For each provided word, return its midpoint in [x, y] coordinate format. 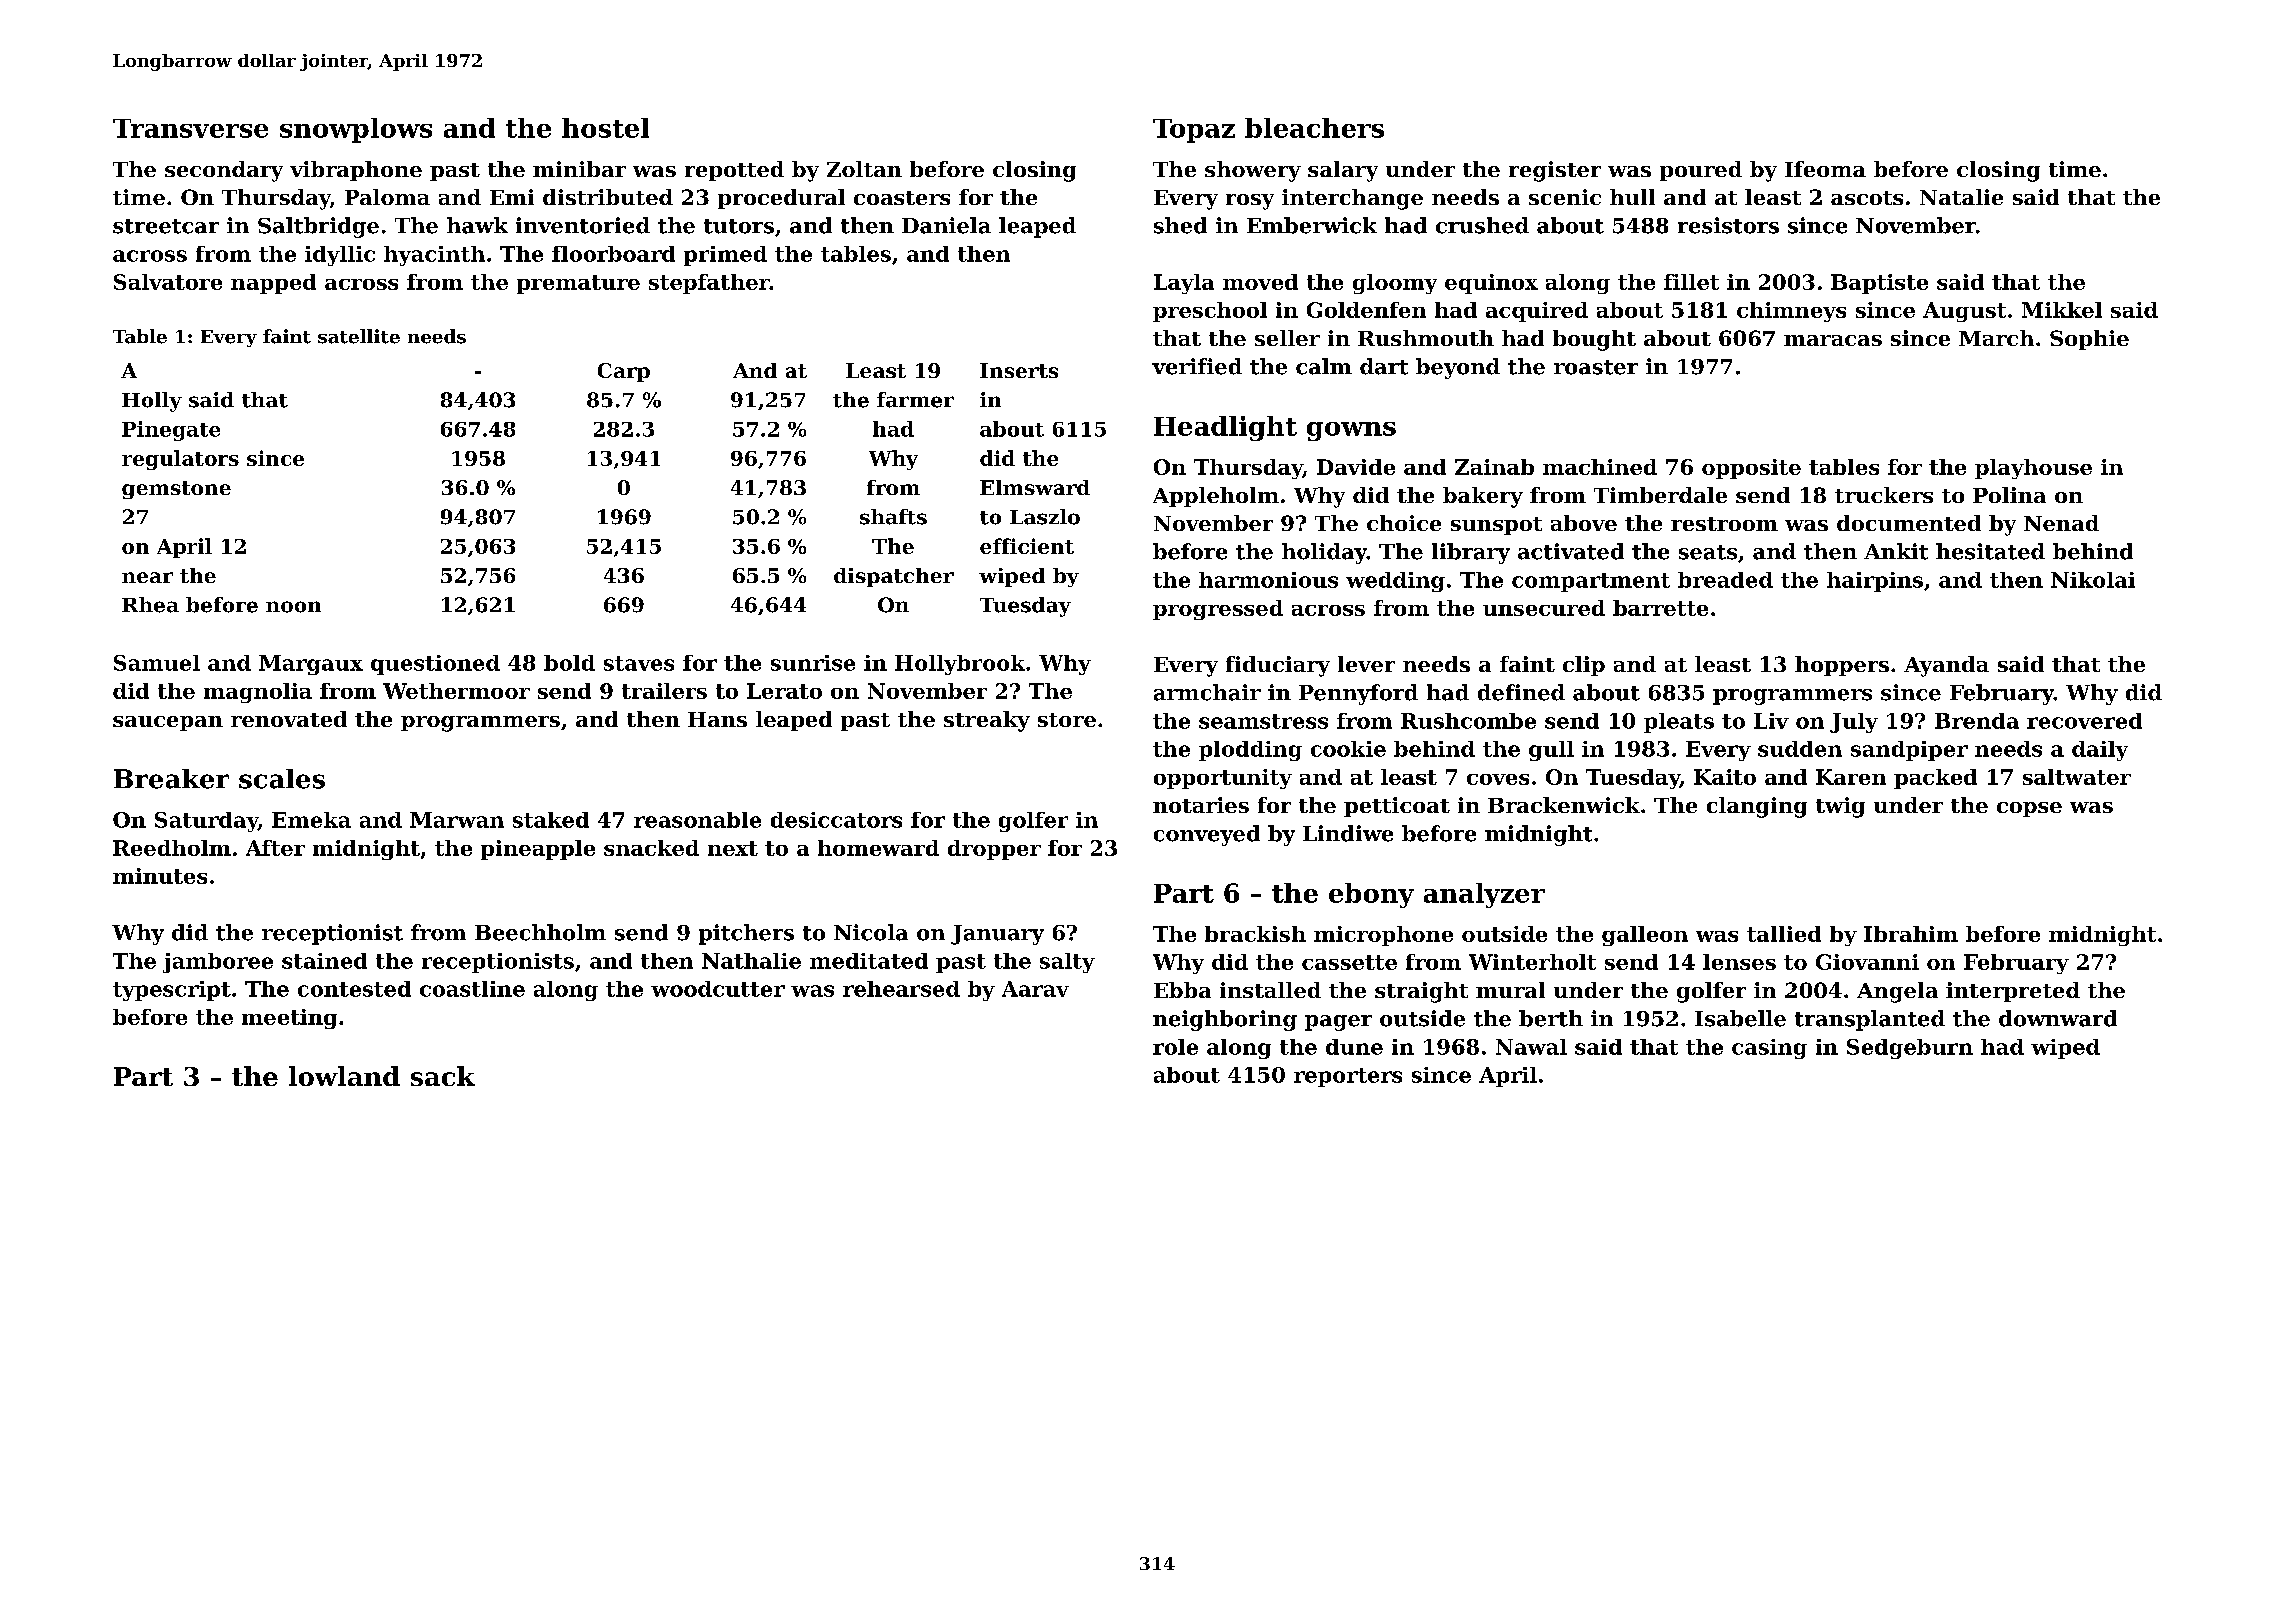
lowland [344, 1076]
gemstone [176, 490]
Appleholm [1216, 497]
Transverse [190, 128]
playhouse [2033, 469]
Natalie [1961, 197]
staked [551, 820]
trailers [664, 691]
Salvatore [168, 282]
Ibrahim [1911, 934]
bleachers [1314, 128]
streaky [987, 721]
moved [1260, 282]
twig [1840, 807]
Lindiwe [1348, 833]
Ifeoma [1825, 169]
